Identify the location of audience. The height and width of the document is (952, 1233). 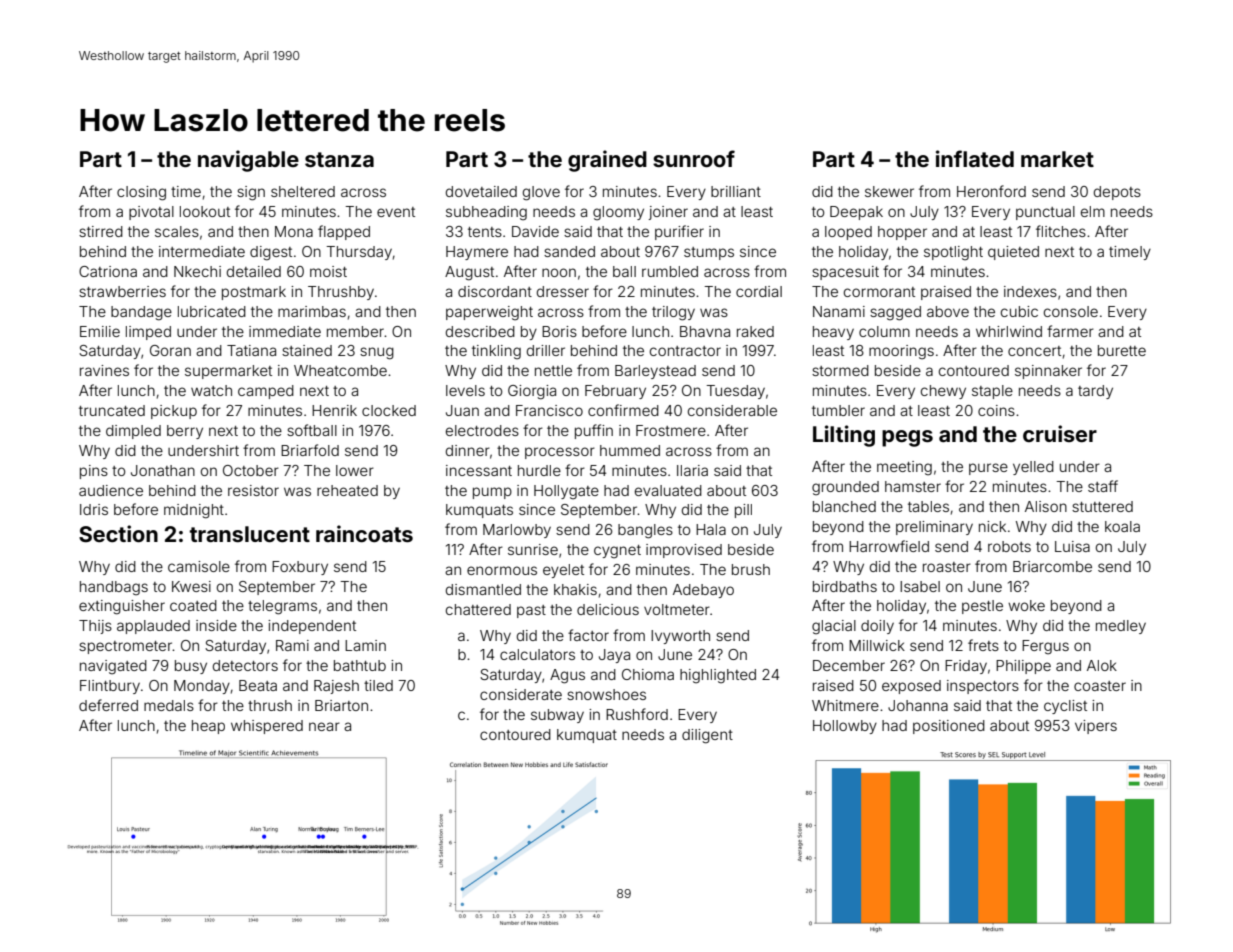
(111, 490).
